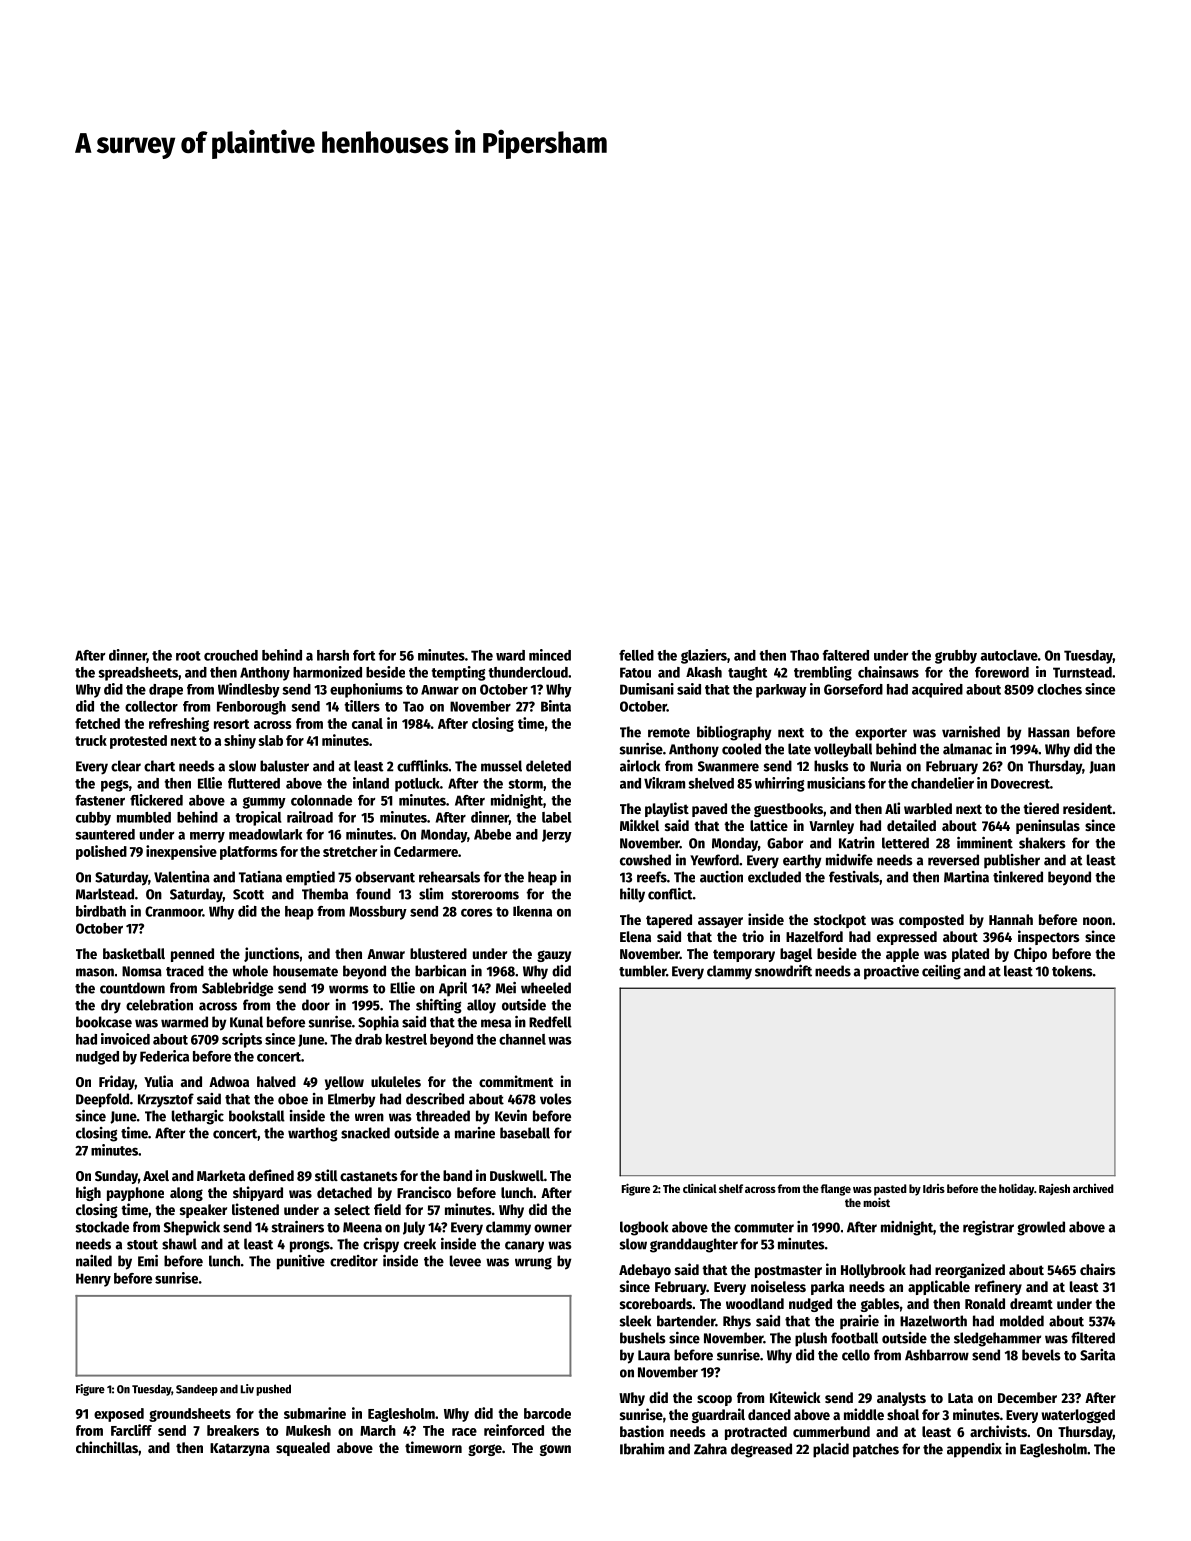 This image has height=1541, width=1191. What do you see at coordinates (556, 817) in the image?
I see `label` at bounding box center [556, 817].
